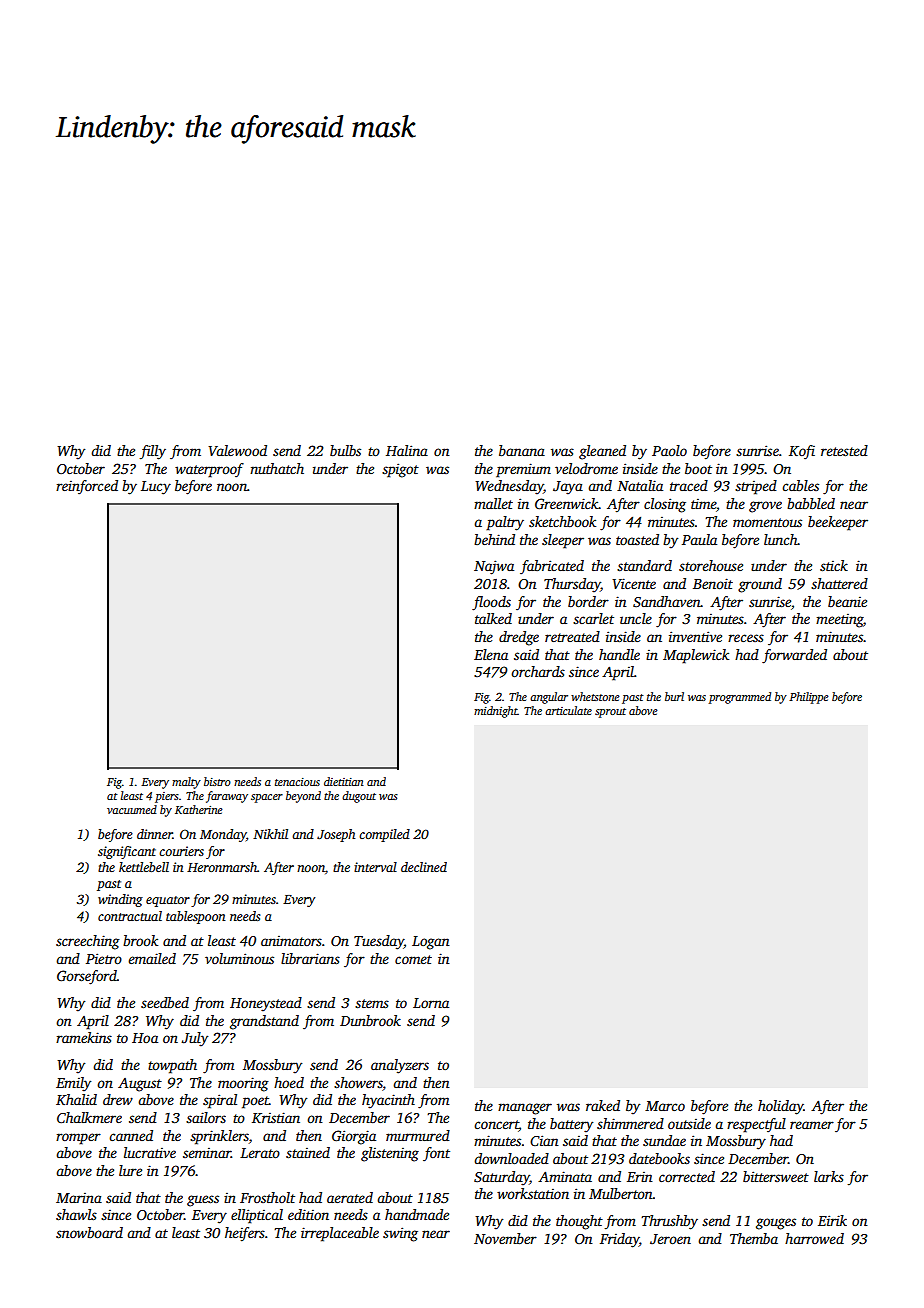  I want to click on banana, so click(522, 450).
